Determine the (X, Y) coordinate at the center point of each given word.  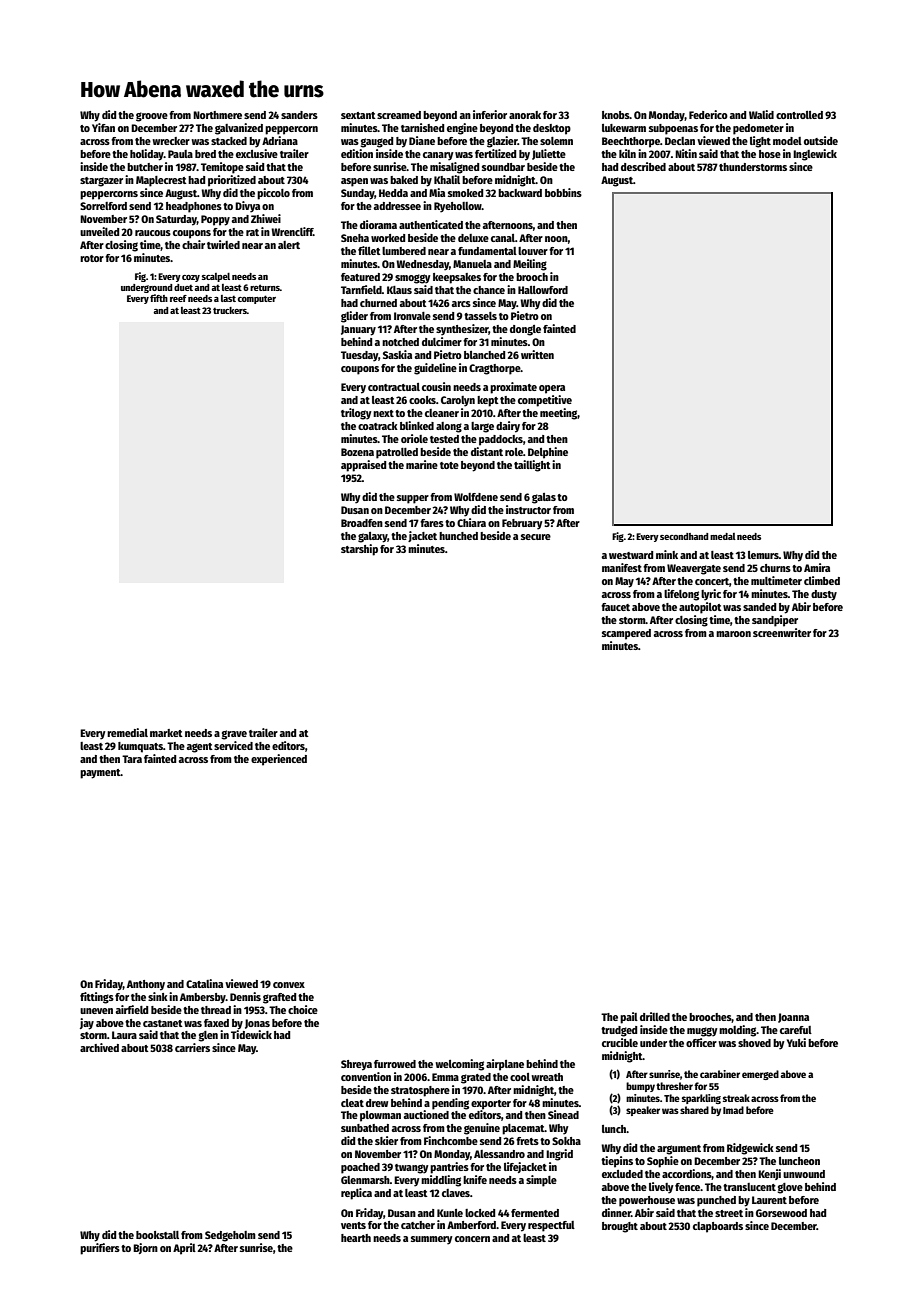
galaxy (373, 537)
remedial (127, 732)
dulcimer (442, 341)
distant (487, 451)
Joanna (793, 1018)
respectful (551, 1226)
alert (289, 245)
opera (552, 389)
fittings (97, 998)
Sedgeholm (230, 1236)
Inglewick (815, 155)
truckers (230, 310)
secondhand (684, 536)
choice (303, 1009)
